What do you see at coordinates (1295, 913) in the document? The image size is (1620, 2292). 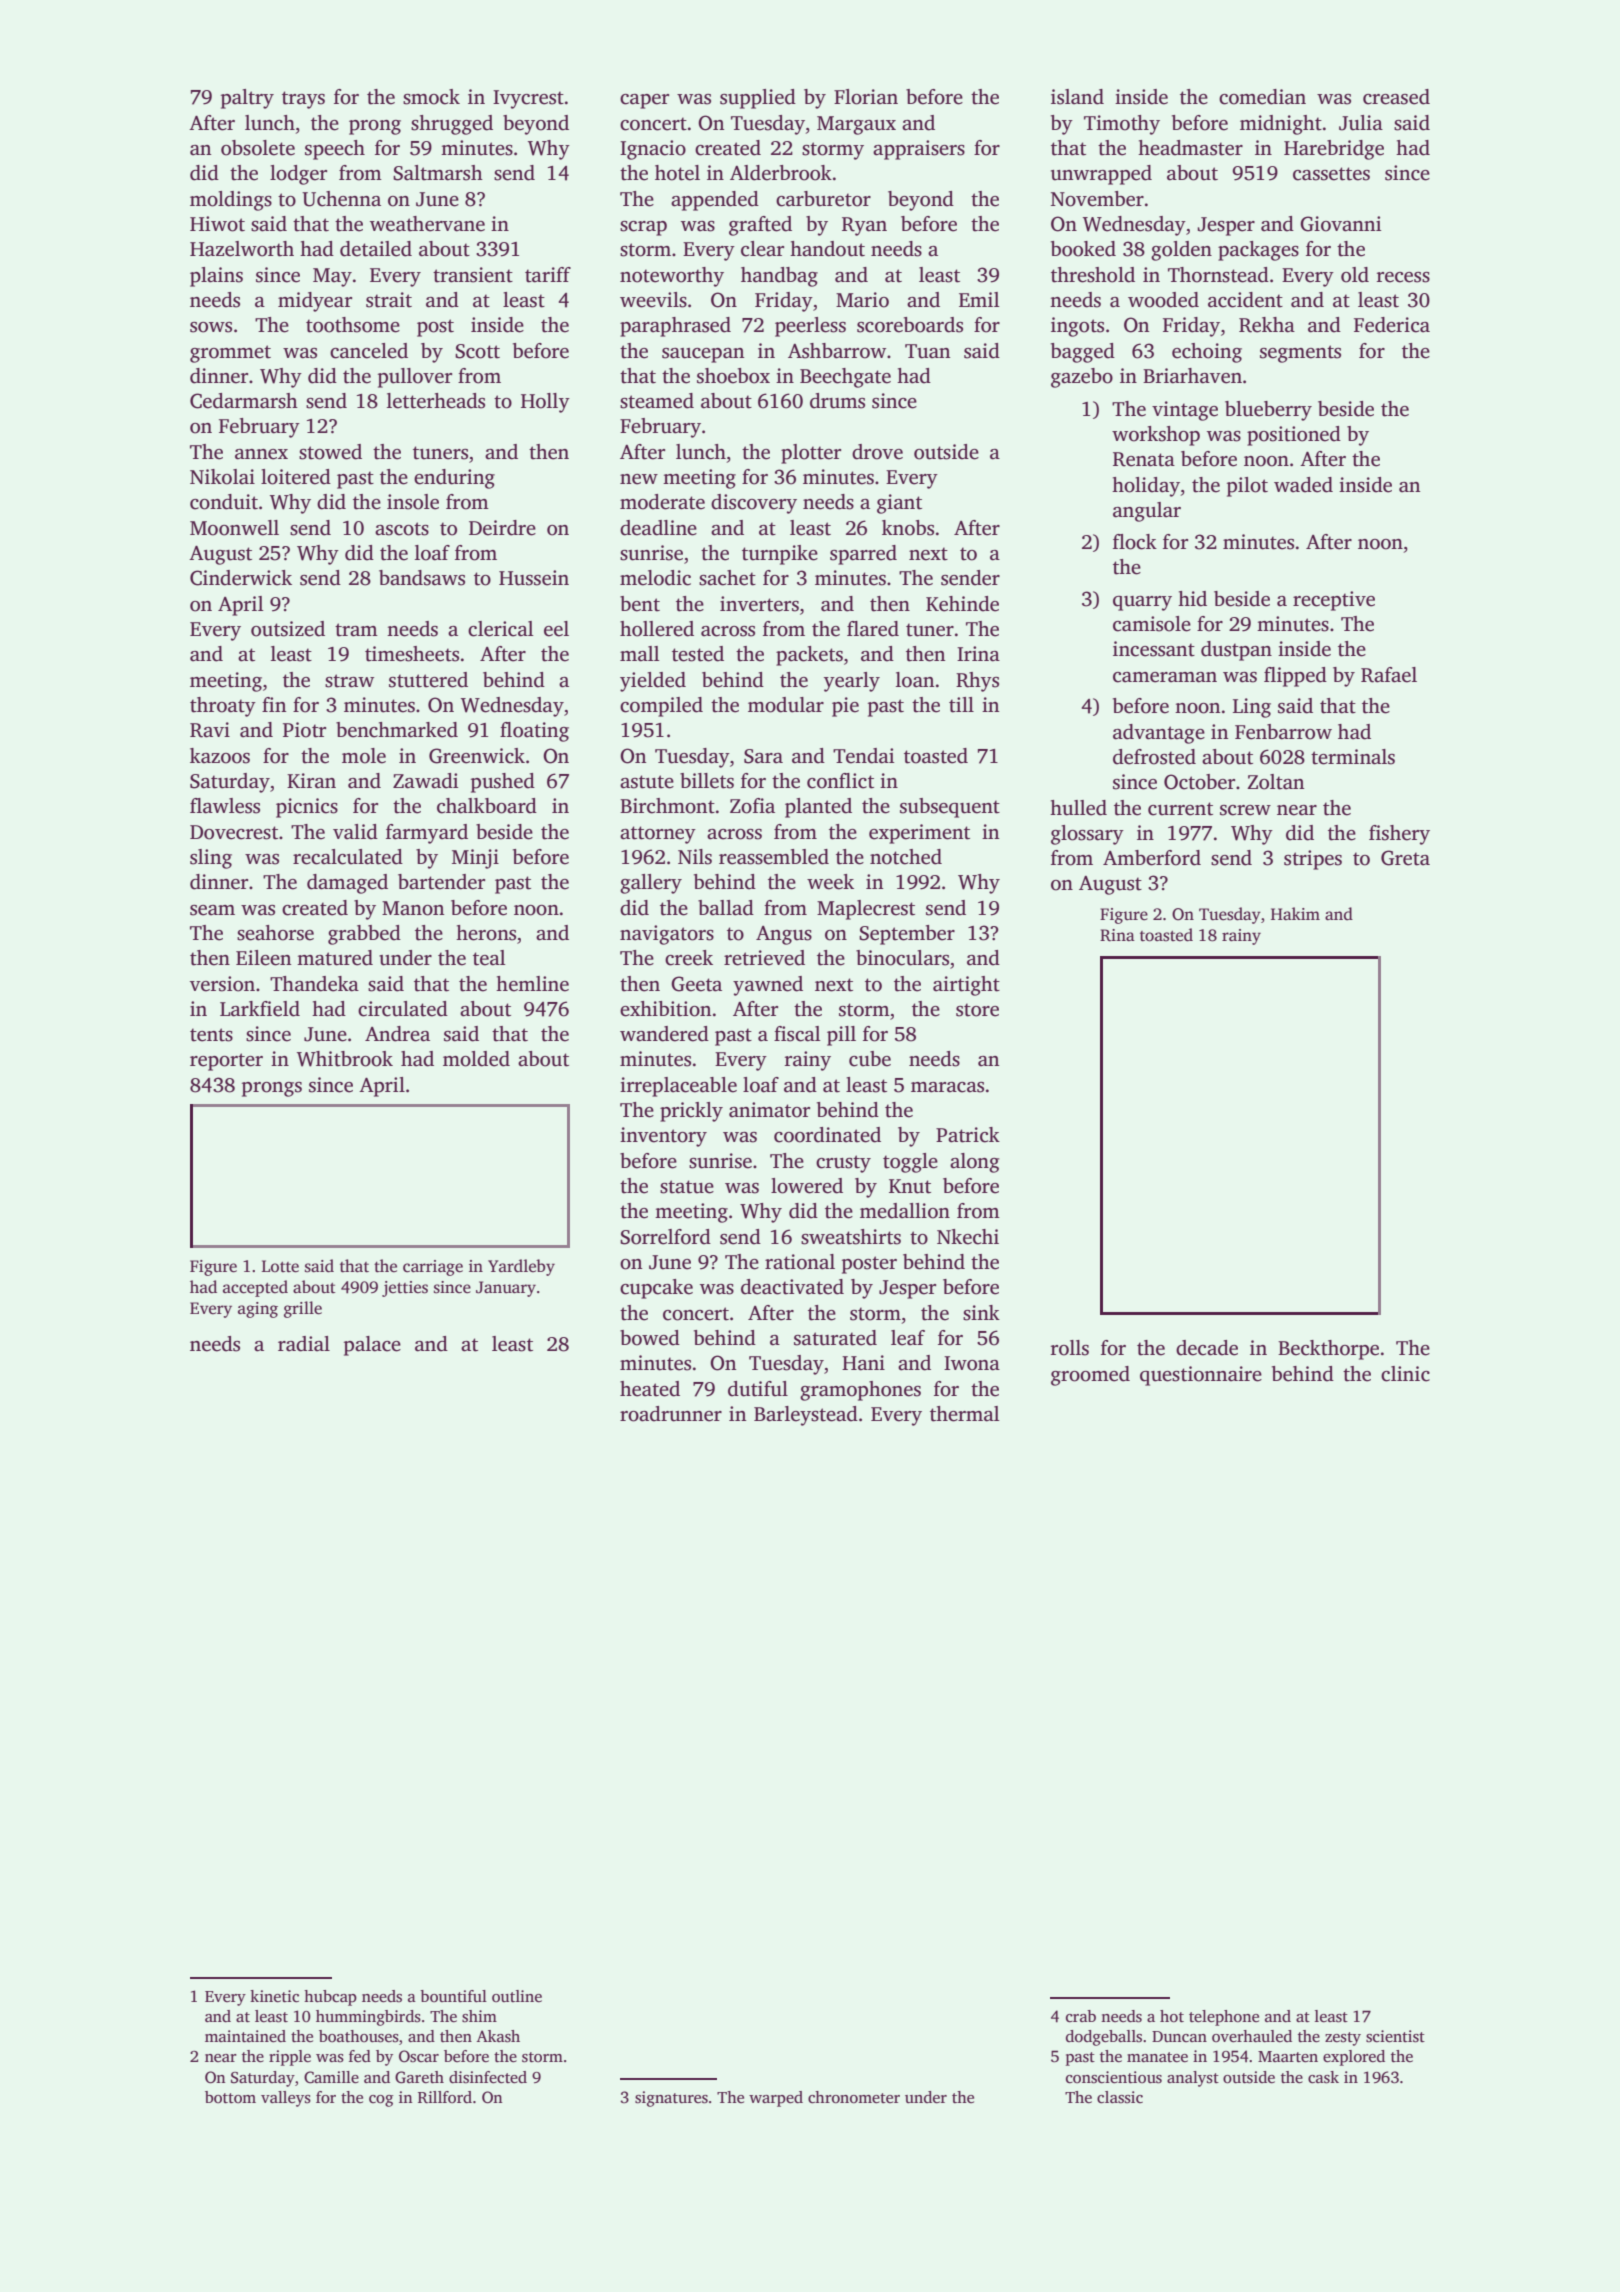 I see `Hakim` at bounding box center [1295, 913].
